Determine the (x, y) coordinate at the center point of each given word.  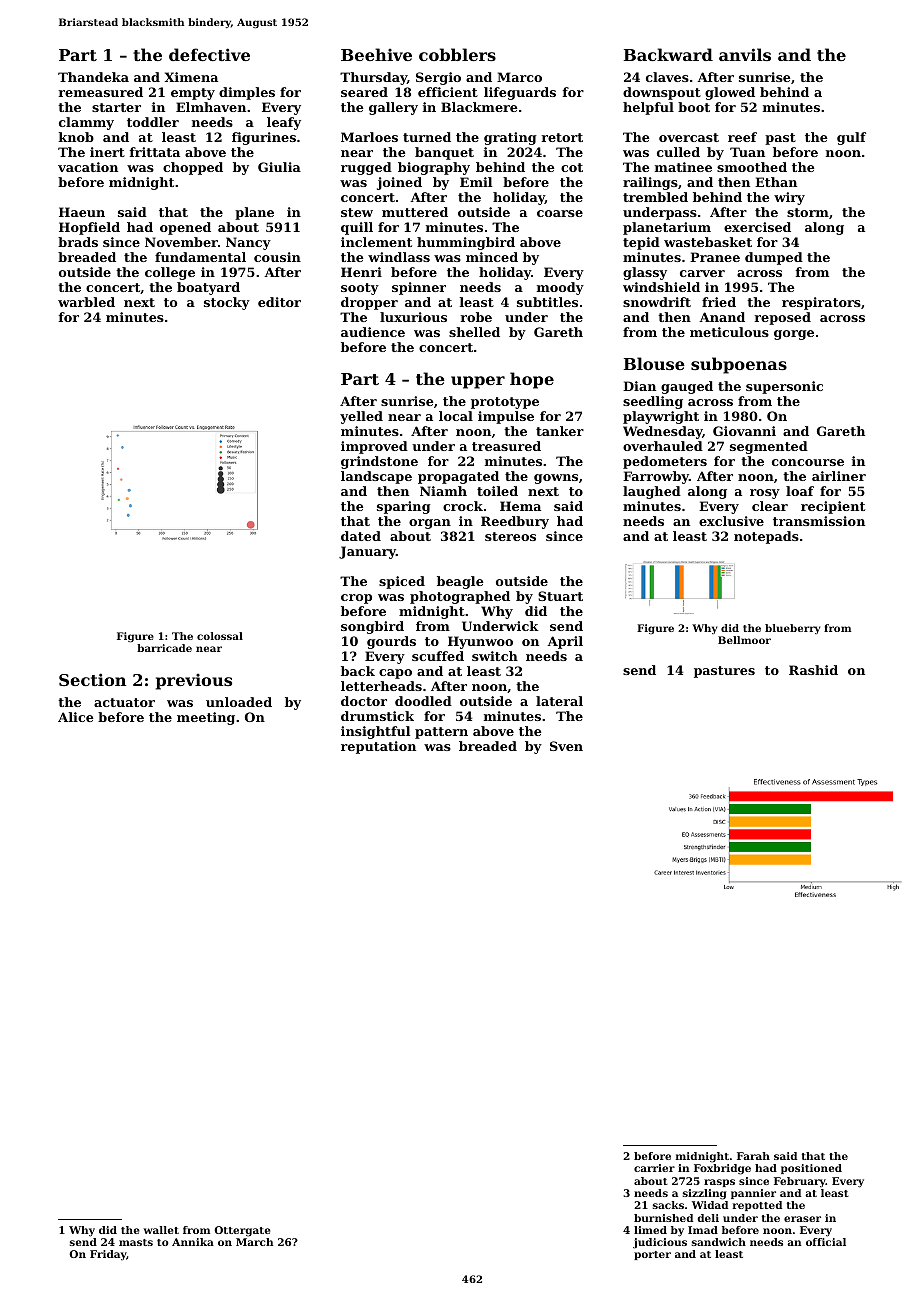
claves (667, 77)
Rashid (813, 670)
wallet (161, 1230)
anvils (745, 54)
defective (209, 54)
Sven (566, 746)
